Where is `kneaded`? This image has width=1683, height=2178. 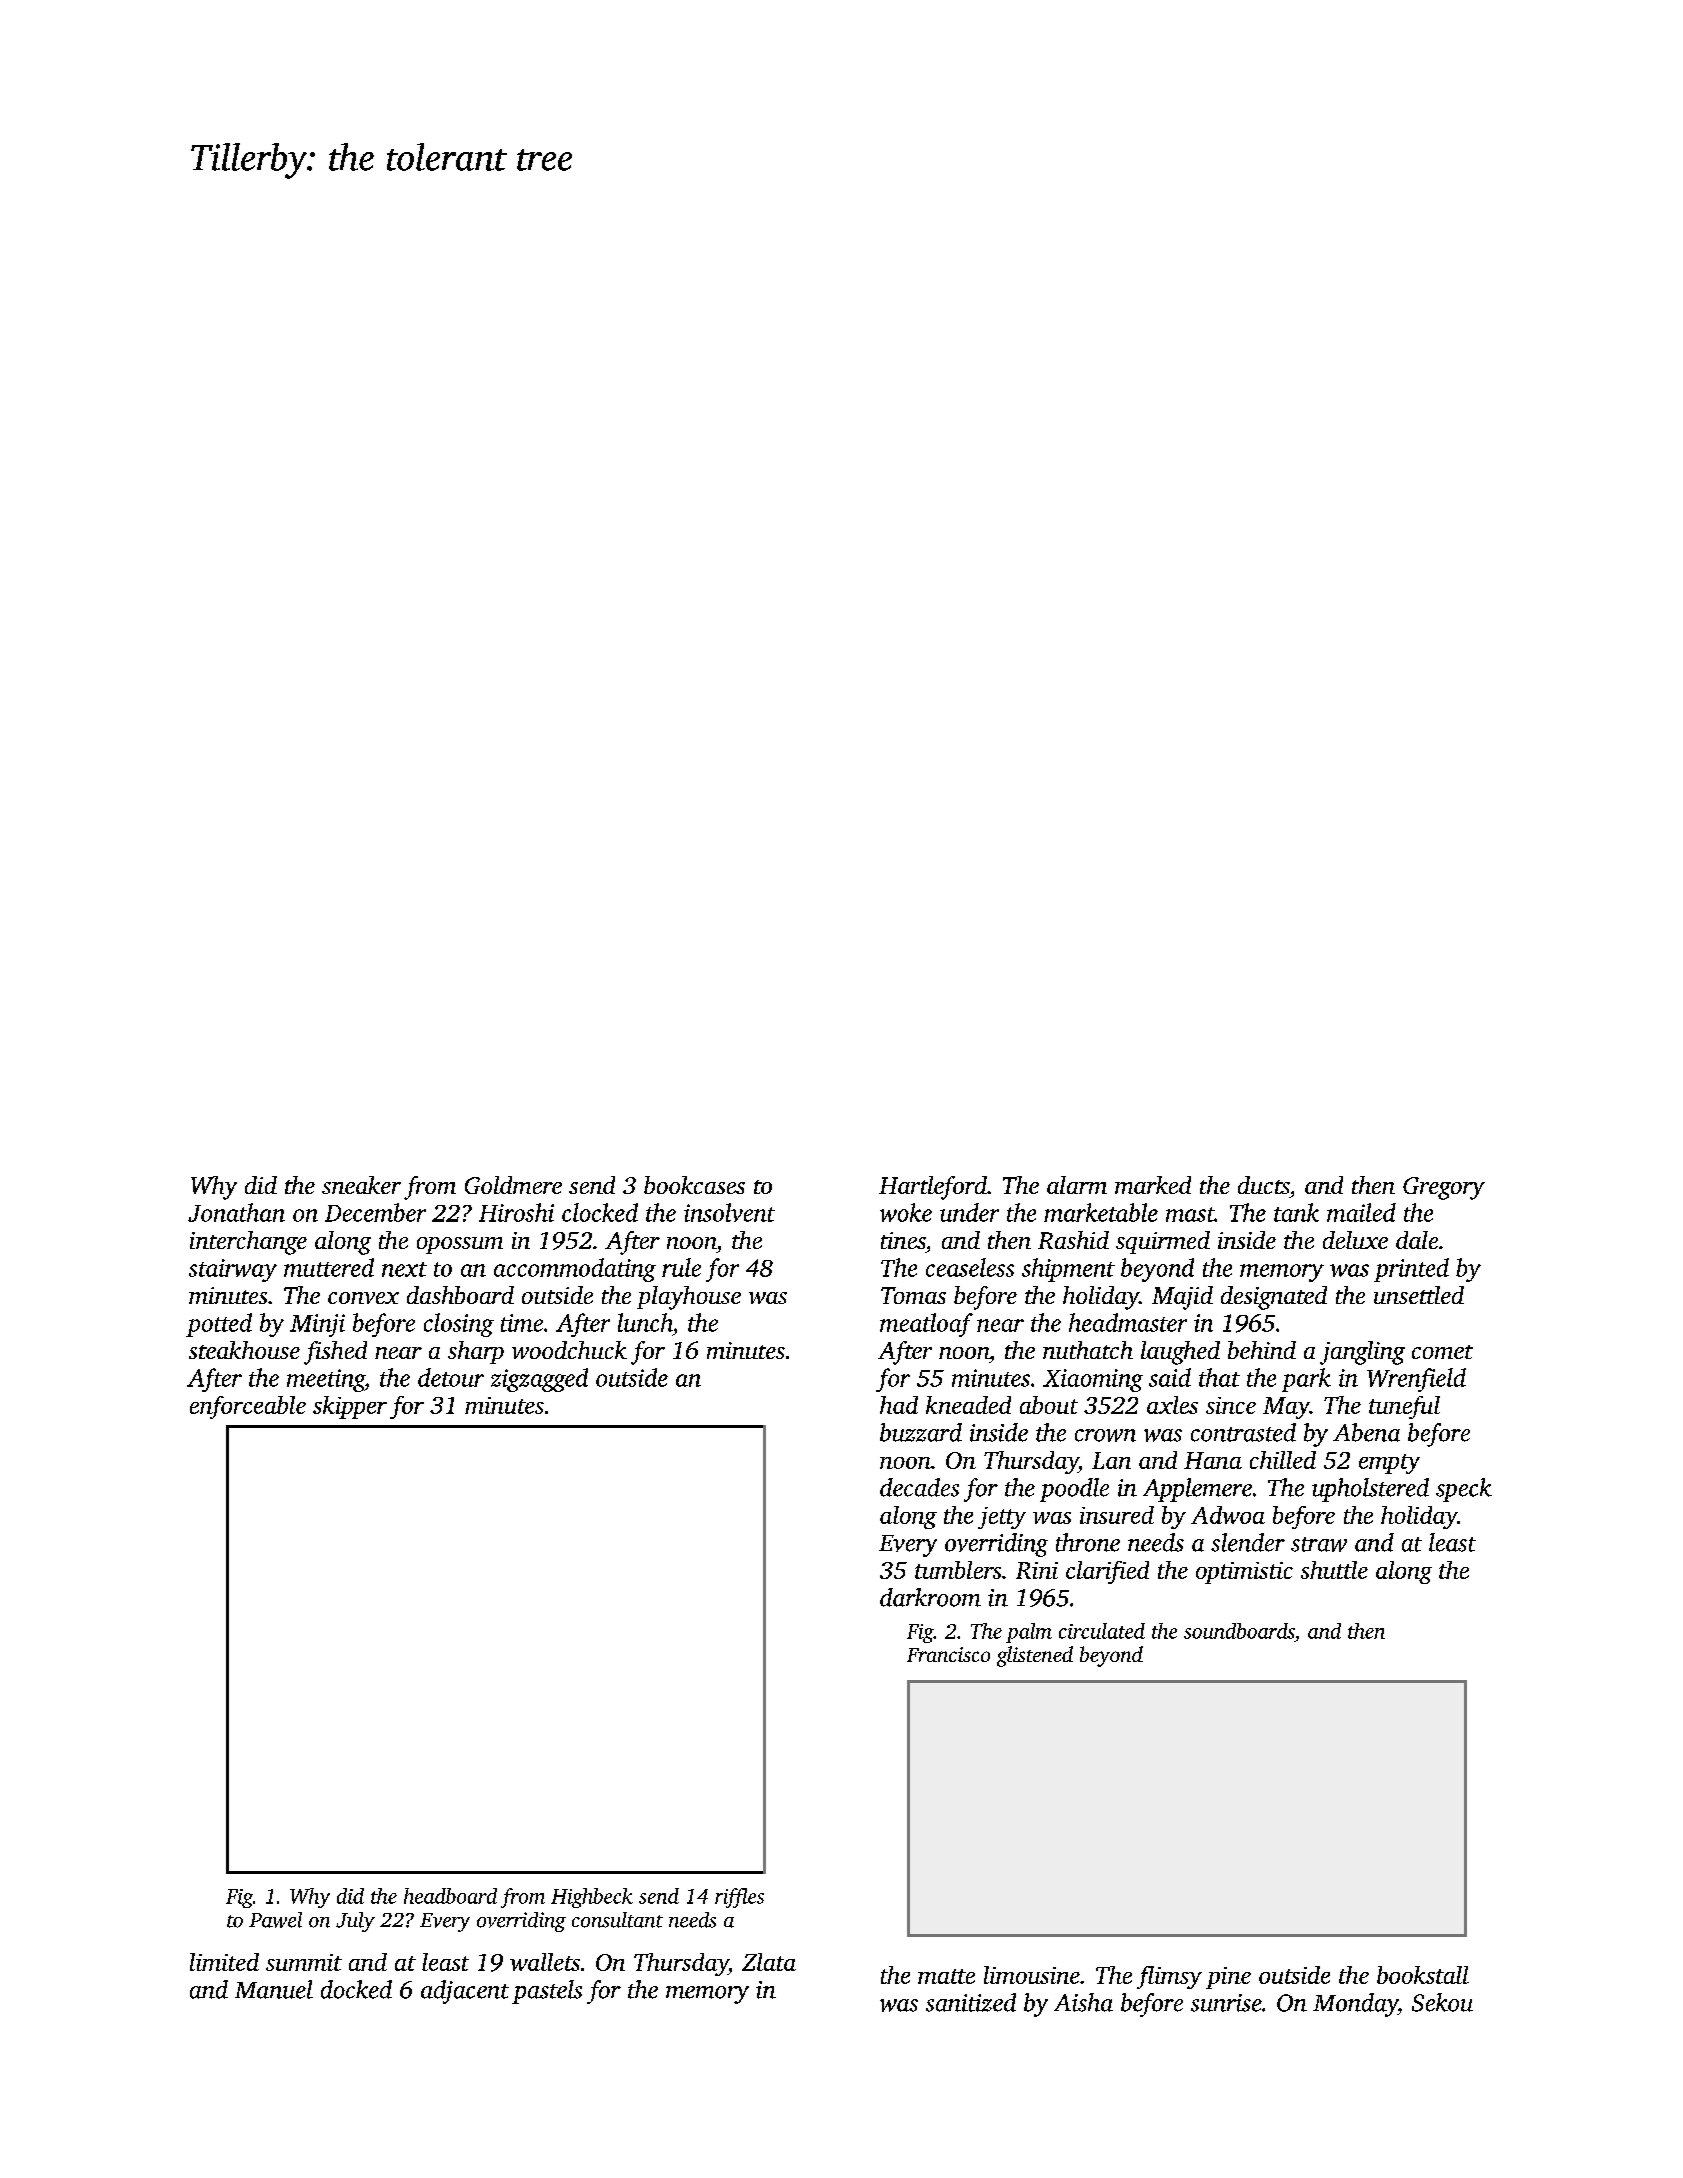 kneaded is located at coordinates (968, 1405).
